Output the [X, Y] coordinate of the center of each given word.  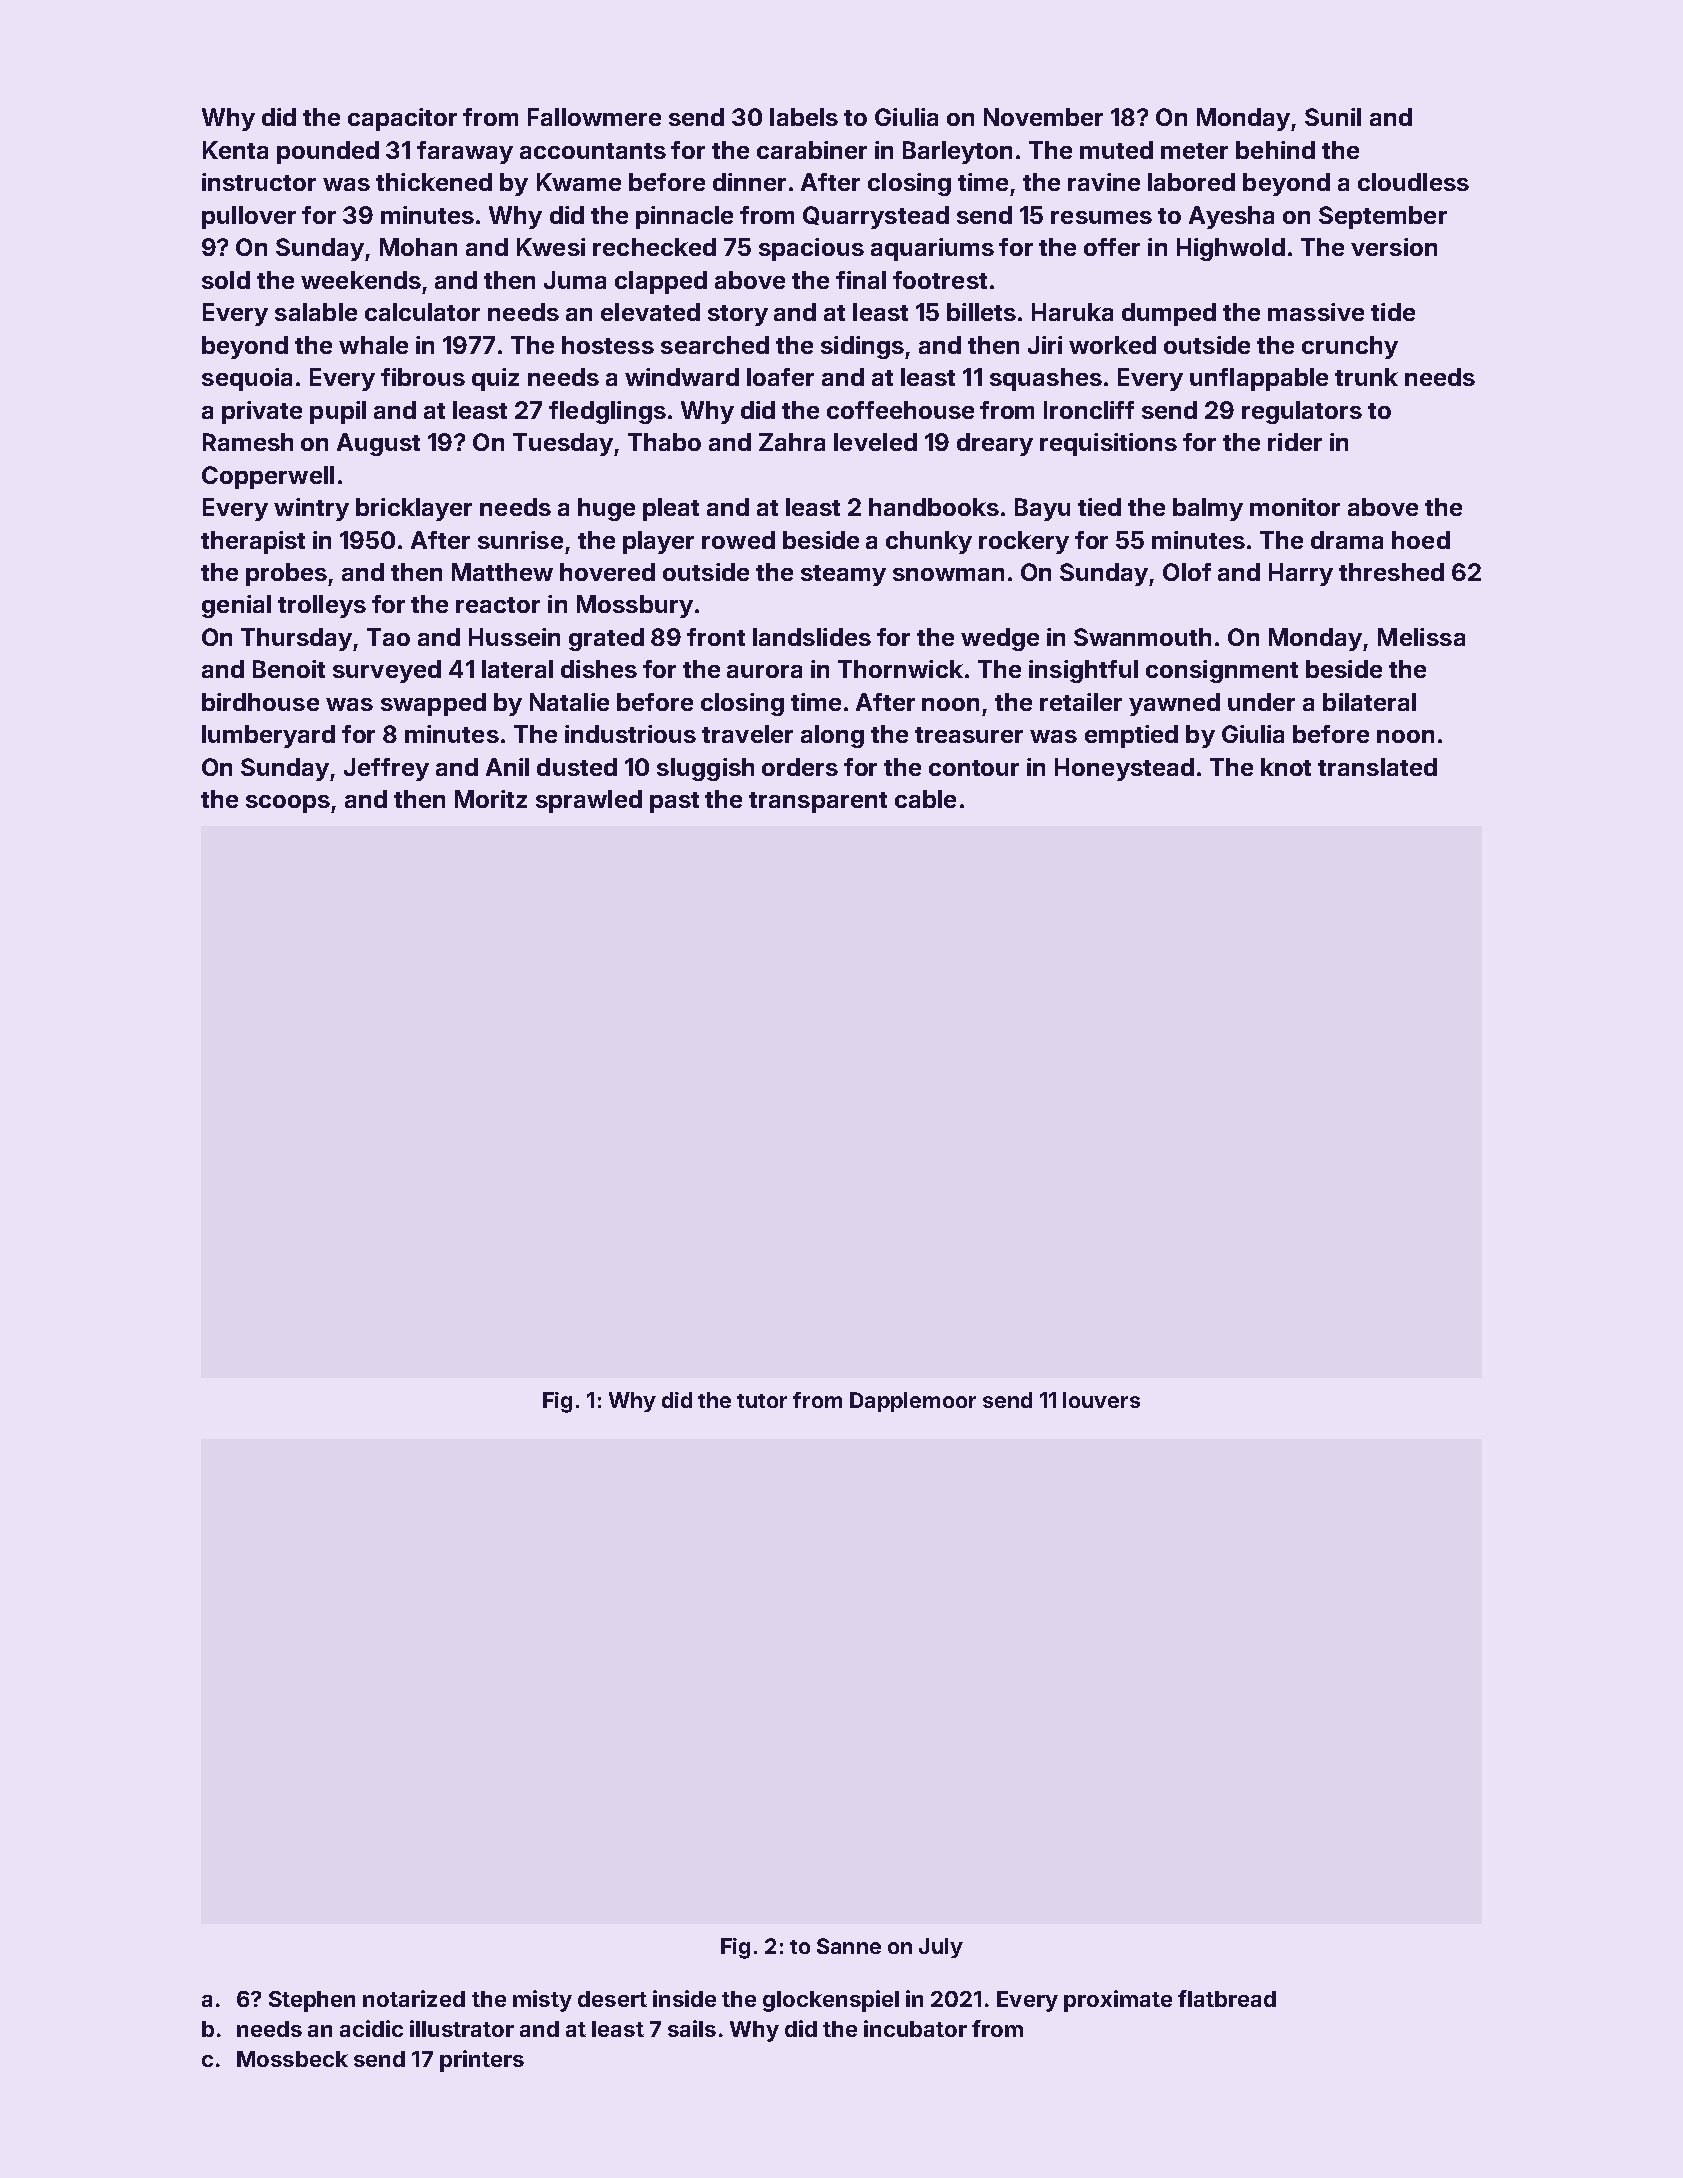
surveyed [387, 671]
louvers [1101, 1400]
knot [1286, 767]
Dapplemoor [913, 1402]
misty [542, 2001]
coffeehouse [900, 410]
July [941, 1948]
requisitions [1108, 444]
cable [925, 799]
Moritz [491, 799]
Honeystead [1124, 769]
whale [373, 345]
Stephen [312, 2001]
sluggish [705, 769]
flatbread [1227, 1998]
